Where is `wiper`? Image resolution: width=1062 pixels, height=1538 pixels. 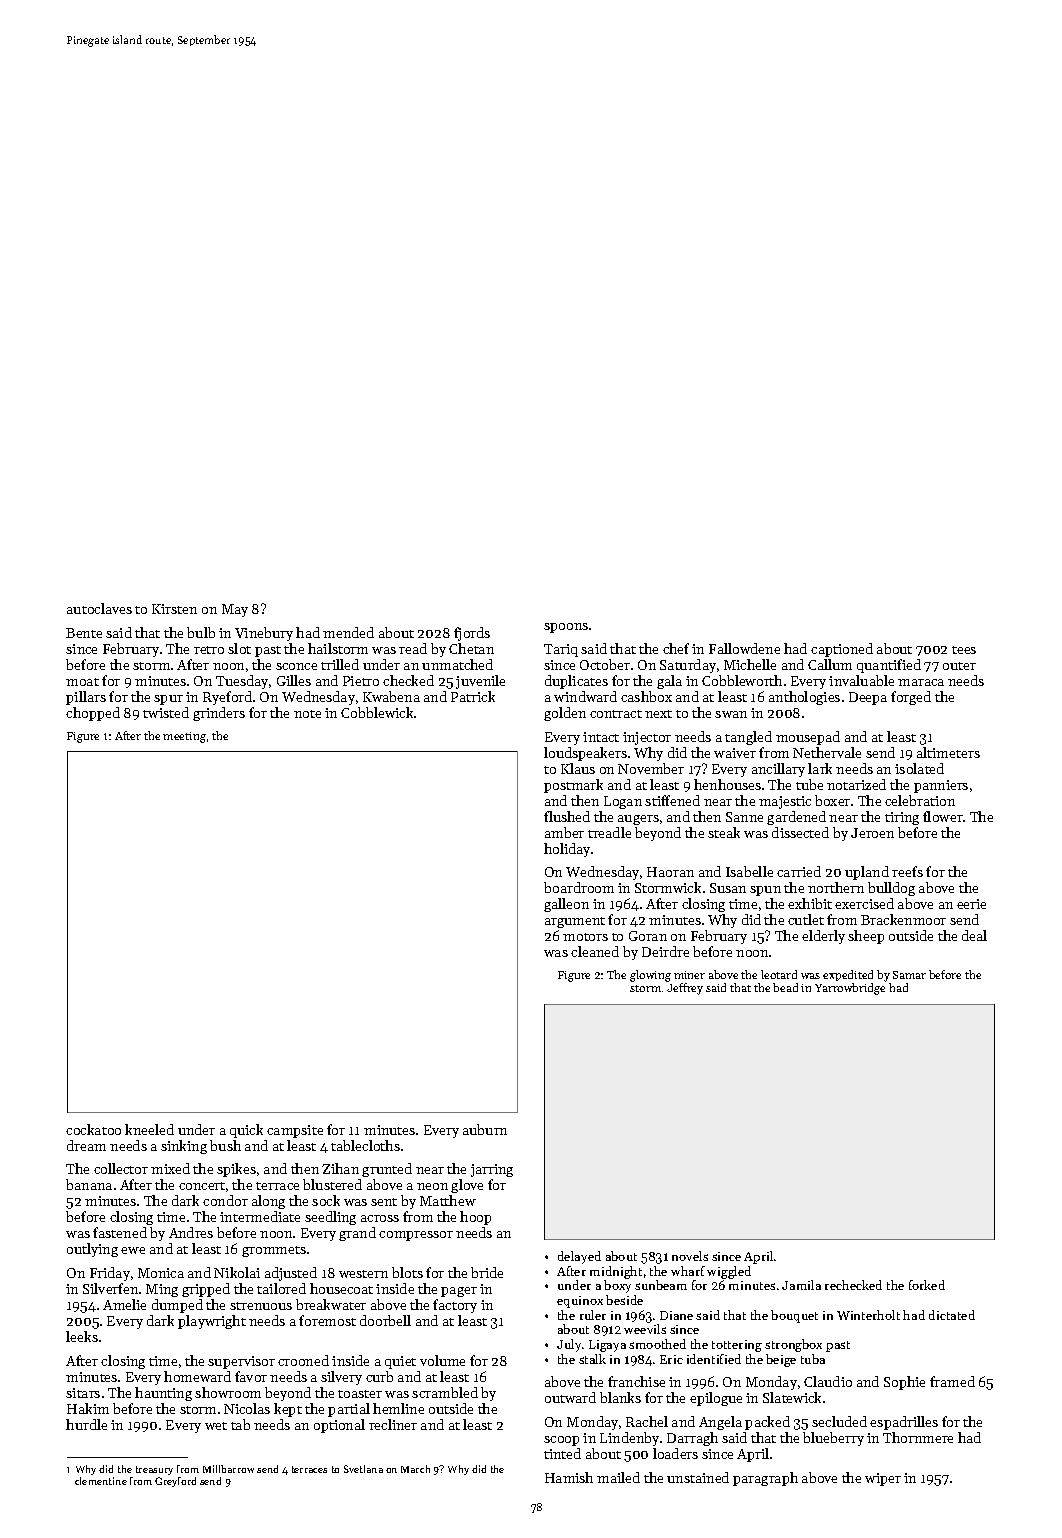
wiper is located at coordinates (883, 1479).
